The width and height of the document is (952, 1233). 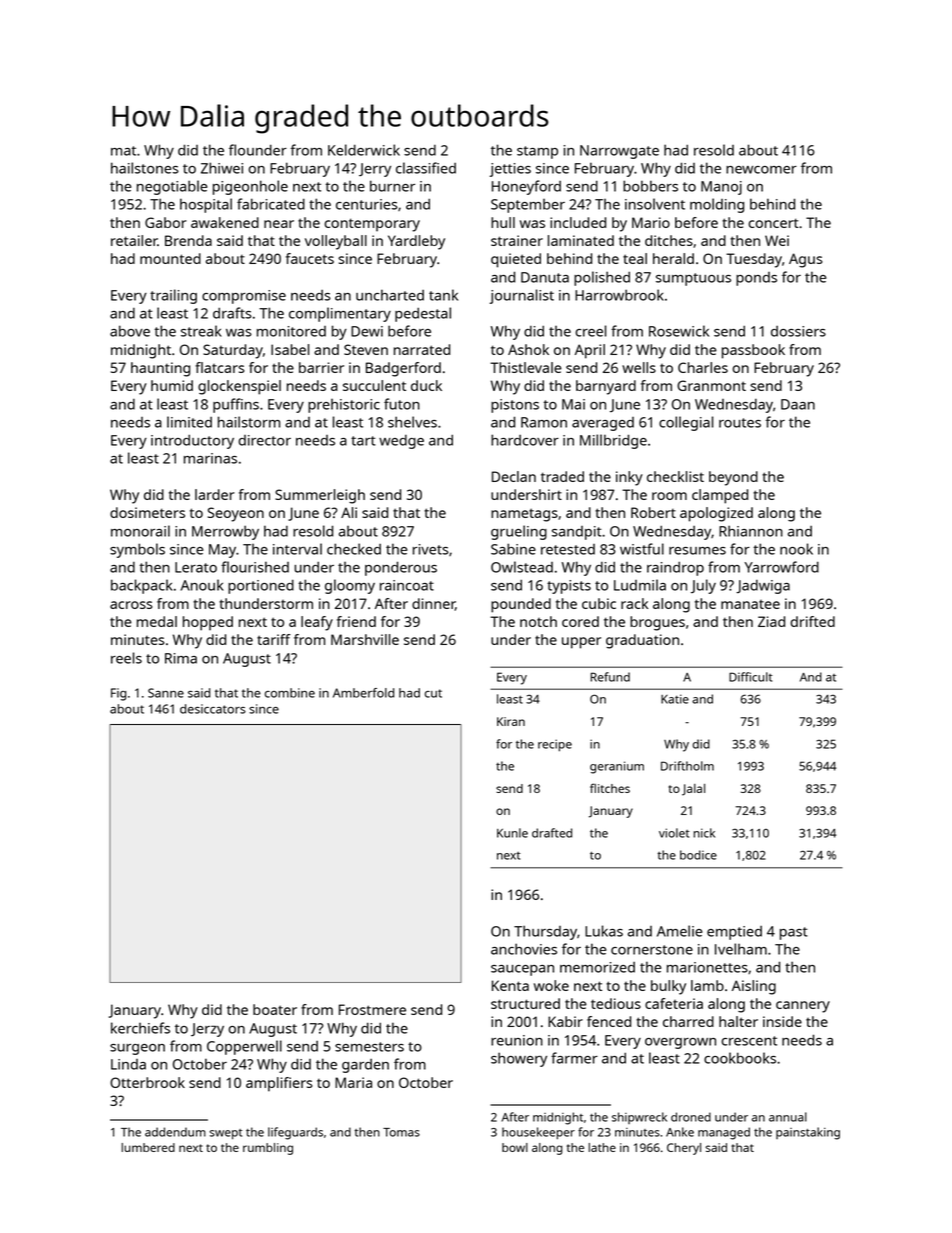 I want to click on newcomer, so click(x=761, y=170).
